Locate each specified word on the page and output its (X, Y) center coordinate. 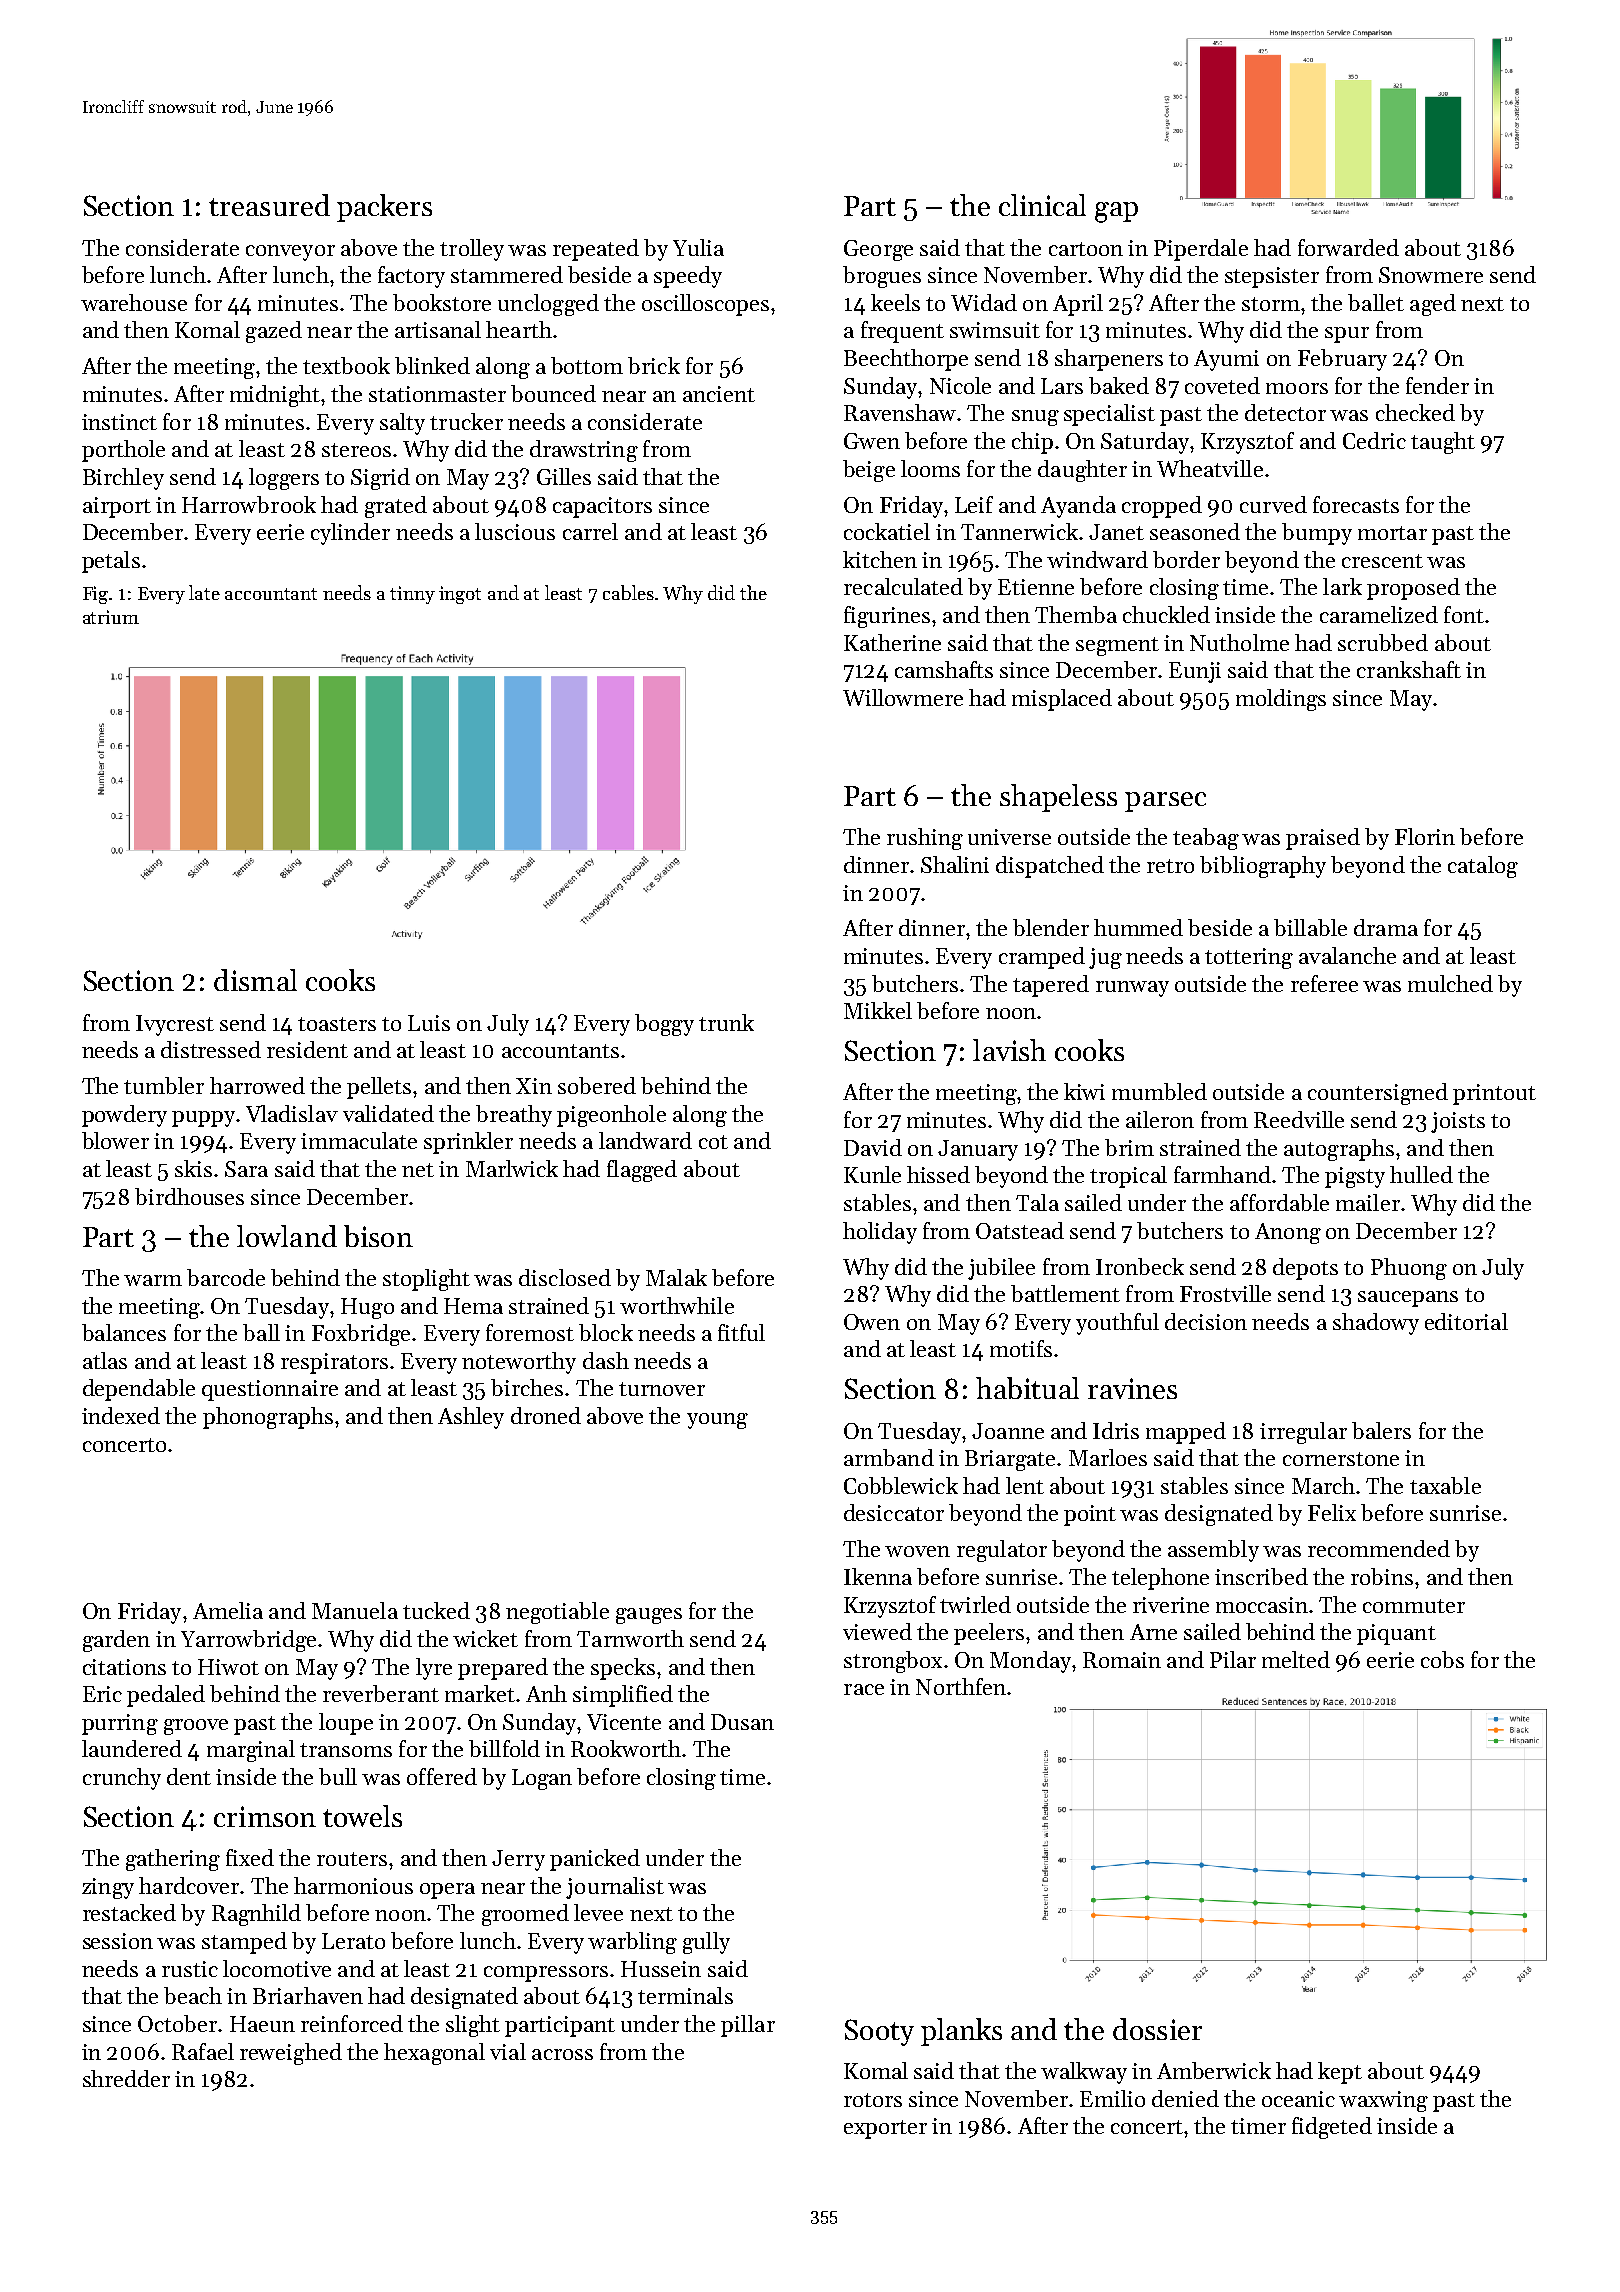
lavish (1009, 1050)
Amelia (228, 1610)
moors (1297, 388)
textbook (346, 365)
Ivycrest (175, 1025)
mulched (1450, 983)
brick (654, 365)
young (717, 1421)
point (1090, 1515)
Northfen (961, 1686)
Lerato (353, 1941)
